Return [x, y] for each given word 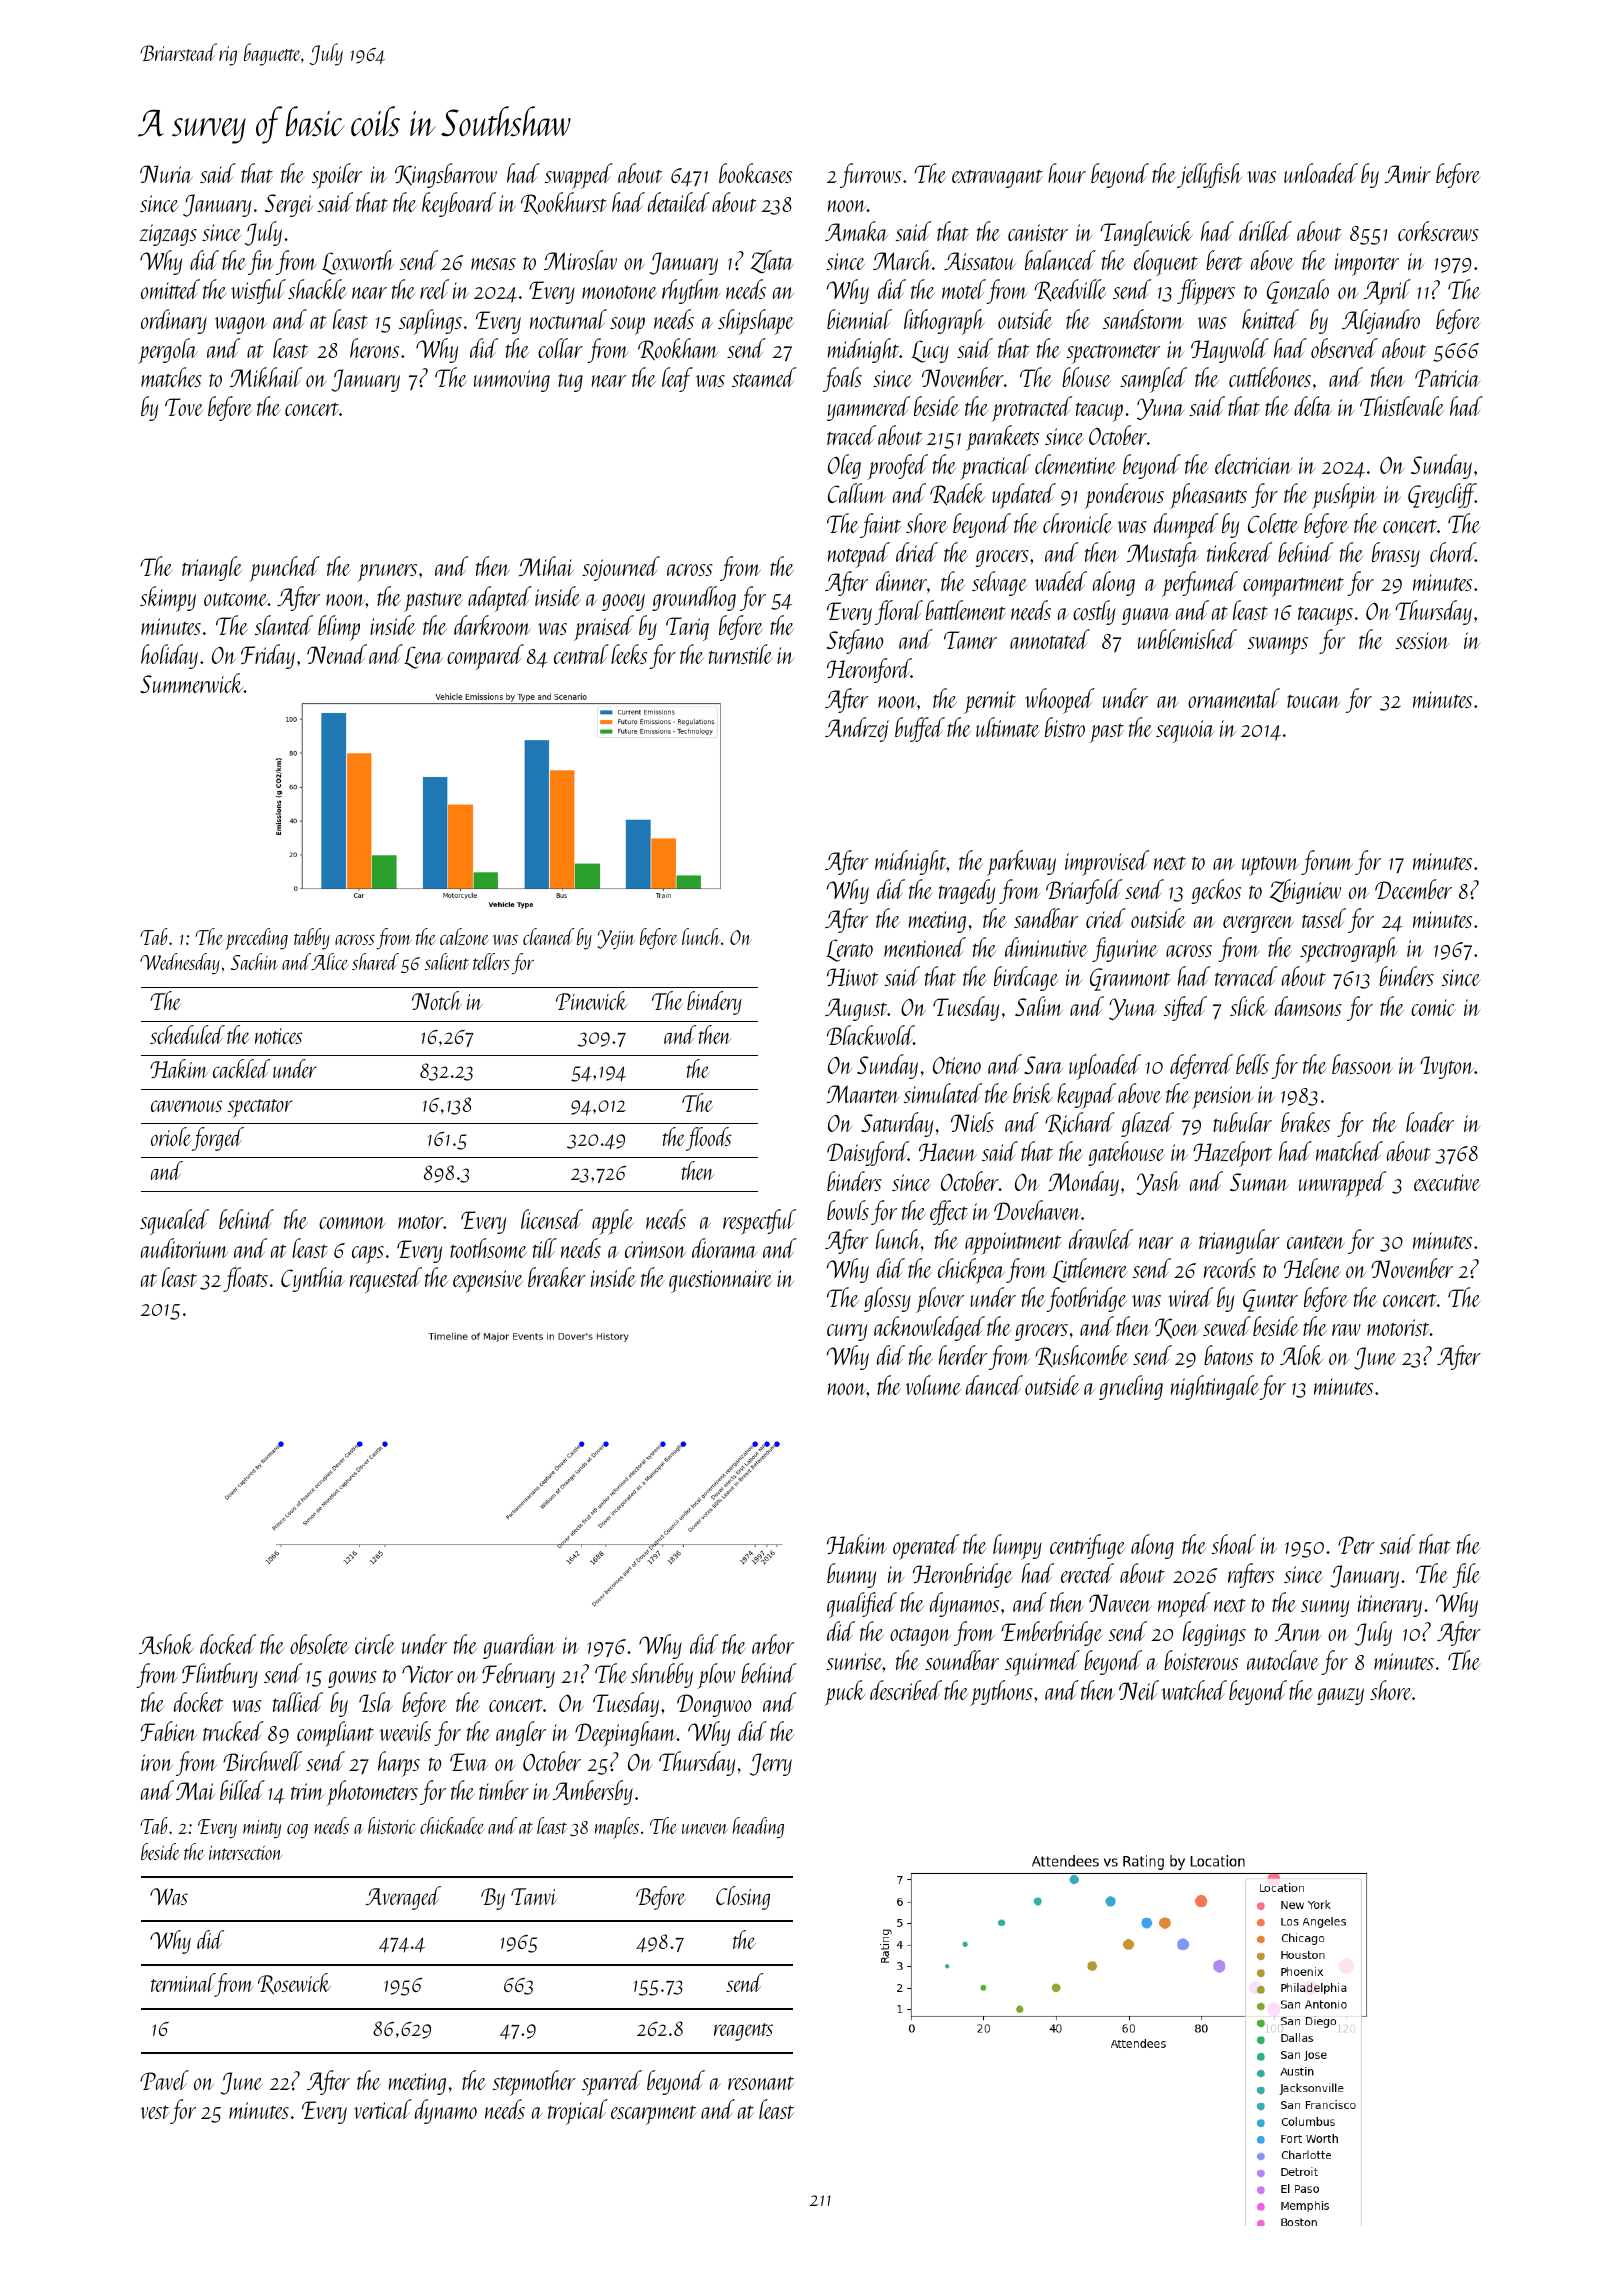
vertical [383, 2109]
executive [1447, 1182]
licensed [552, 1219]
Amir [1408, 174]
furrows [870, 175]
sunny [1325, 1608]
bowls [848, 1210]
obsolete [319, 1644]
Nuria [166, 174]
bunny [851, 1575]
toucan [1313, 701]
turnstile [740, 654]
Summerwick [192, 683]
